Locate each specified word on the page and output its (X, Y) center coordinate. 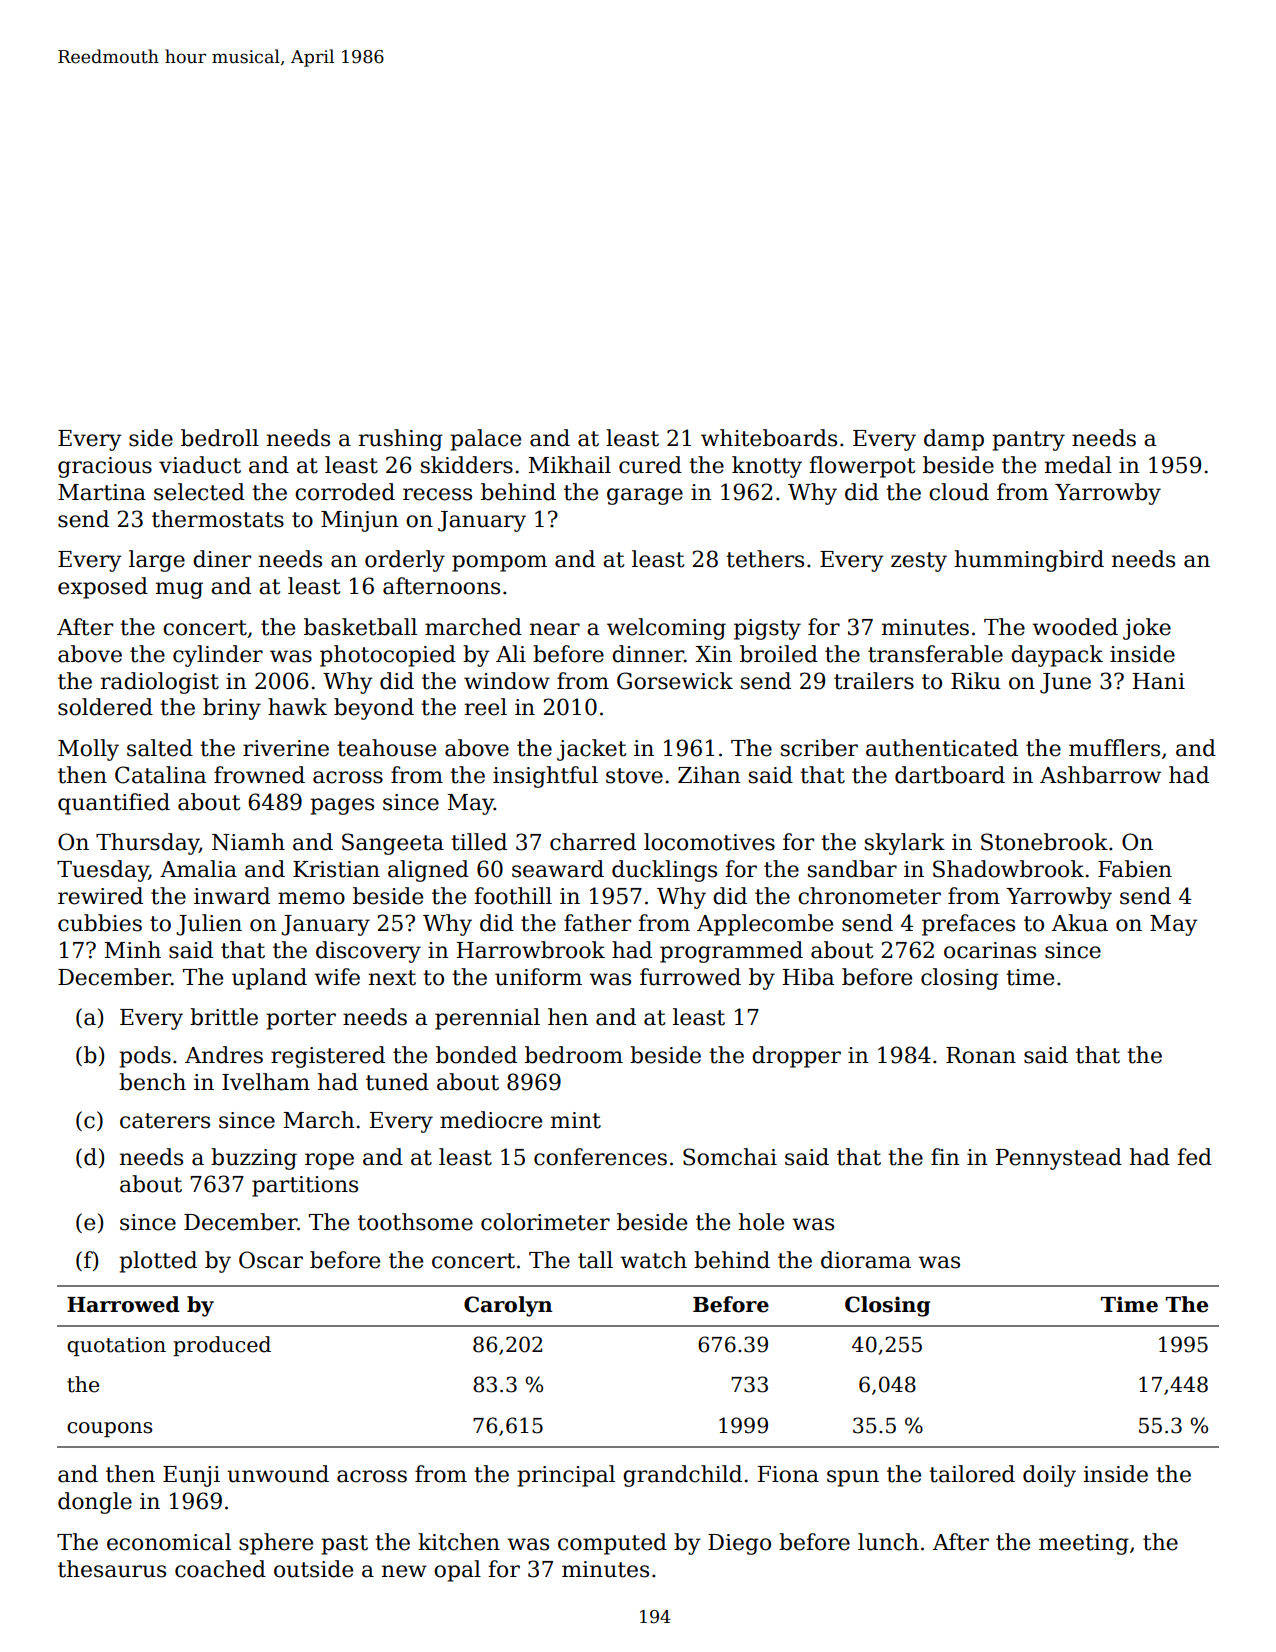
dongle (95, 1503)
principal (566, 1476)
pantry (1028, 441)
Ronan (981, 1055)
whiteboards (769, 438)
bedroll (220, 438)
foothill (513, 896)
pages (342, 806)
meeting (1084, 1544)
